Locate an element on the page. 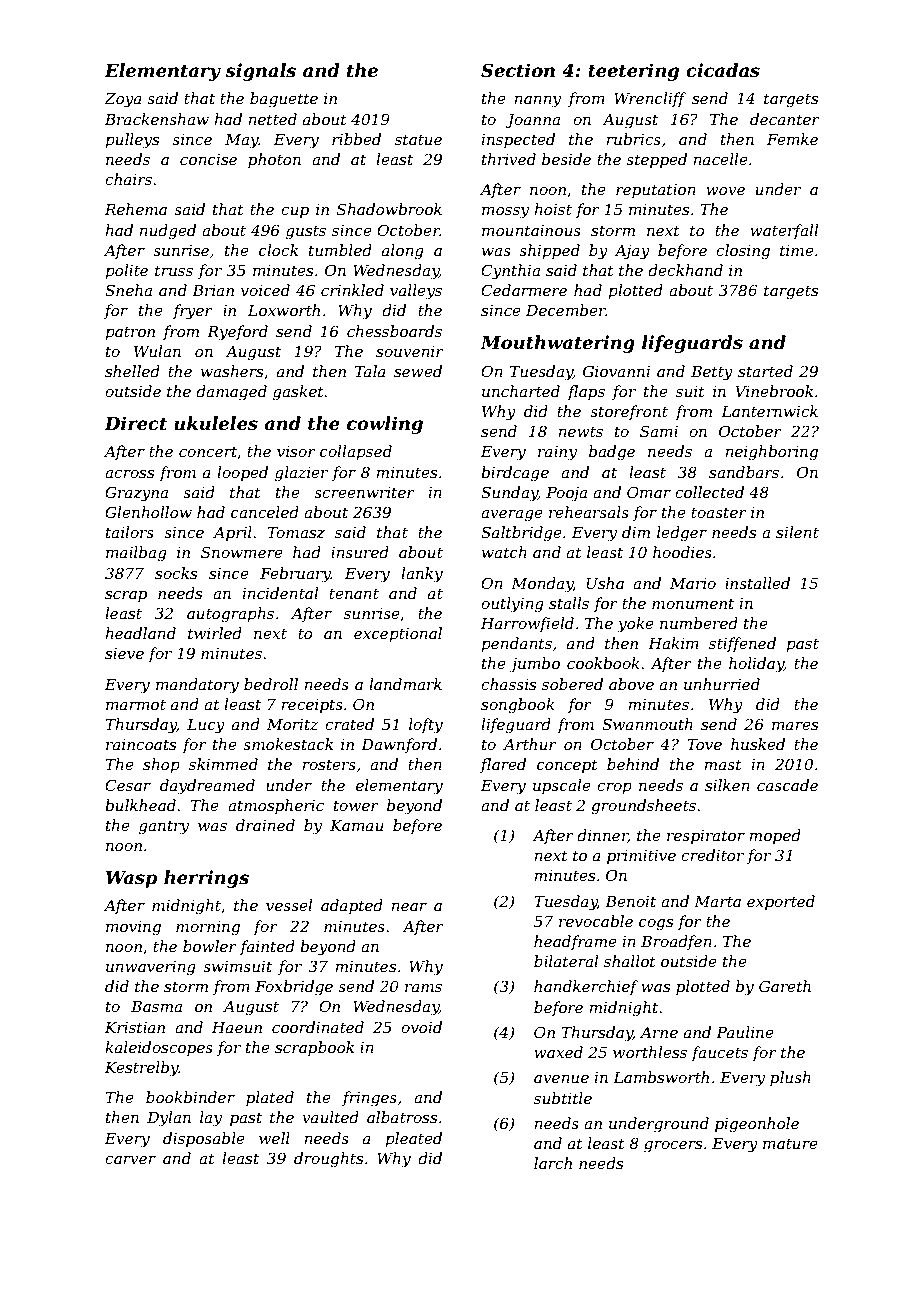  statue is located at coordinates (418, 139).
